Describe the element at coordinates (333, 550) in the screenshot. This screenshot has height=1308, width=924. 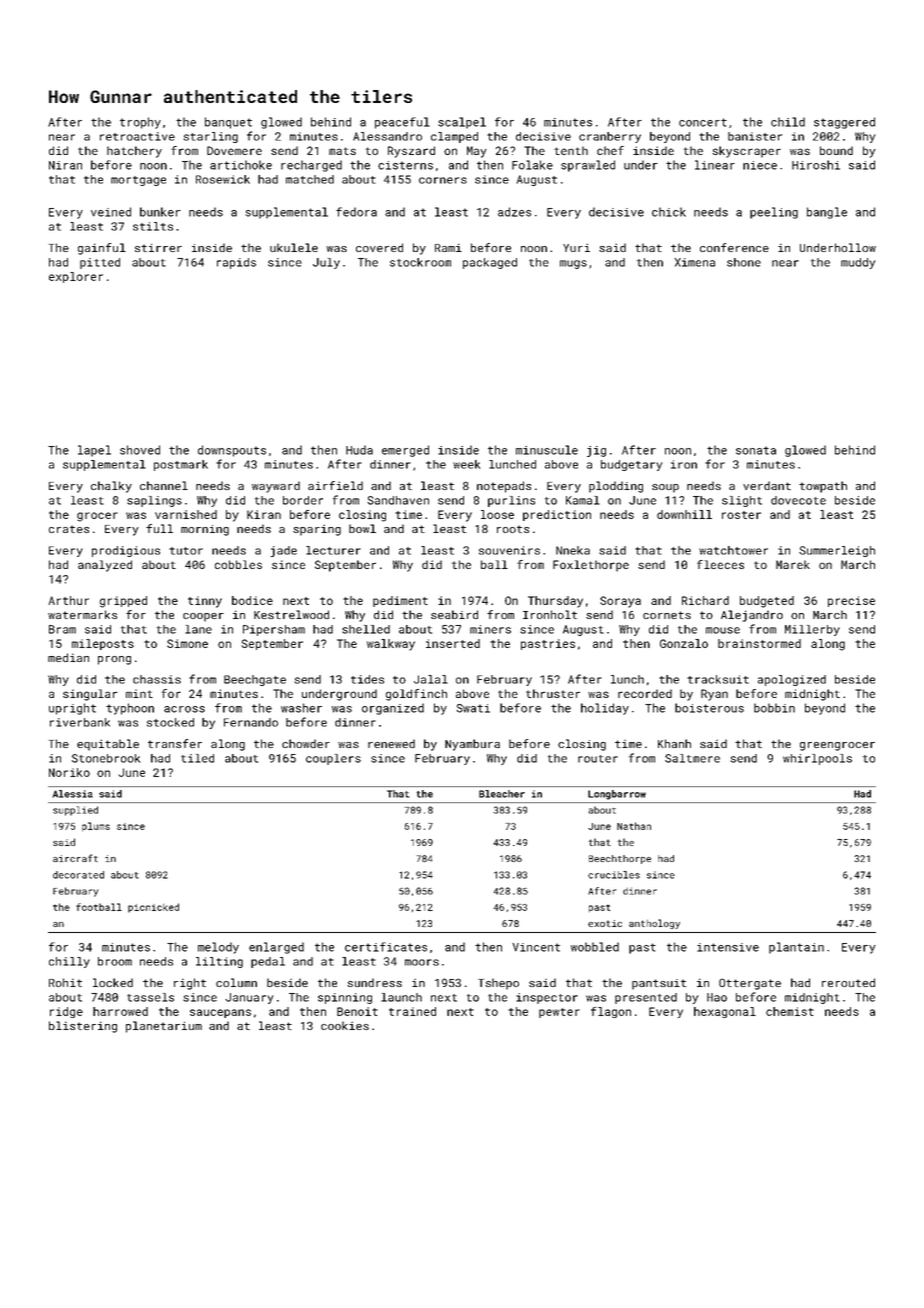
I see `lecturer` at that location.
